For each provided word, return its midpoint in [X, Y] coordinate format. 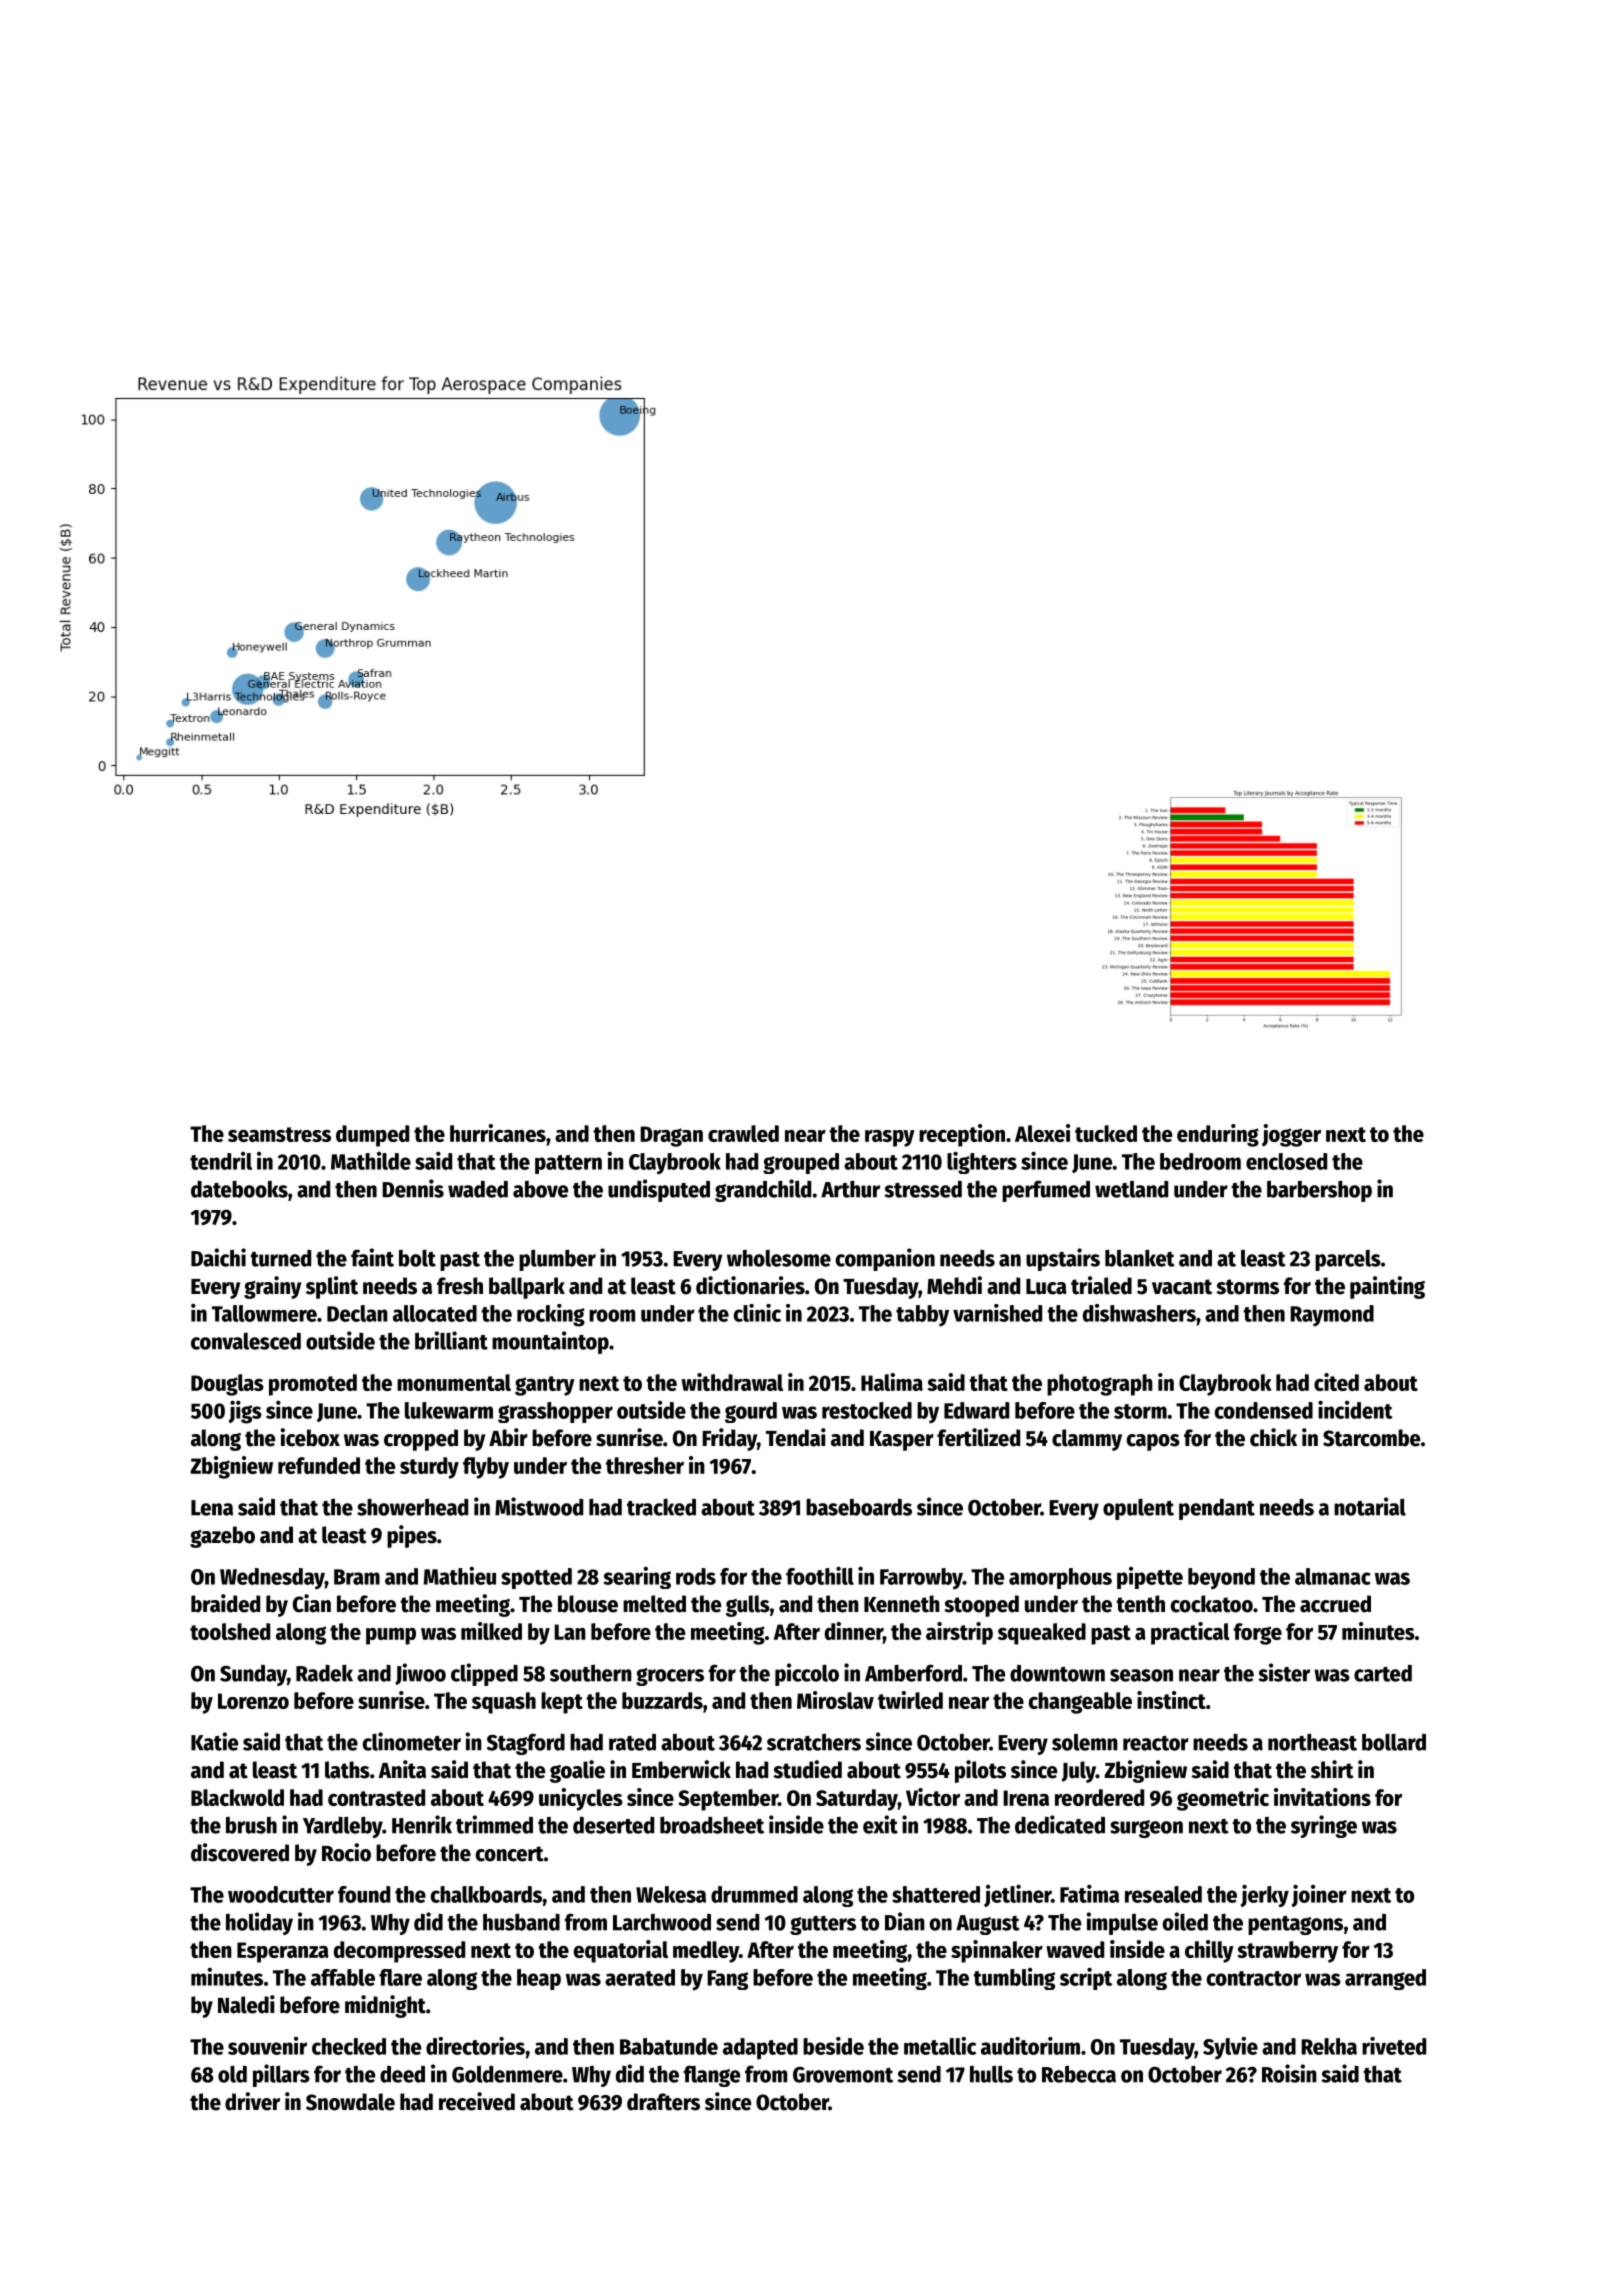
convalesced [246, 1341]
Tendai [796, 1437]
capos [1153, 1442]
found [364, 1894]
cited [1336, 1382]
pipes [412, 1536]
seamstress [279, 1134]
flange [712, 2076]
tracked [661, 1507]
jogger [1291, 1135]
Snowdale [350, 2102]
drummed [754, 1894]
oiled [1185, 1921]
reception [962, 1135]
